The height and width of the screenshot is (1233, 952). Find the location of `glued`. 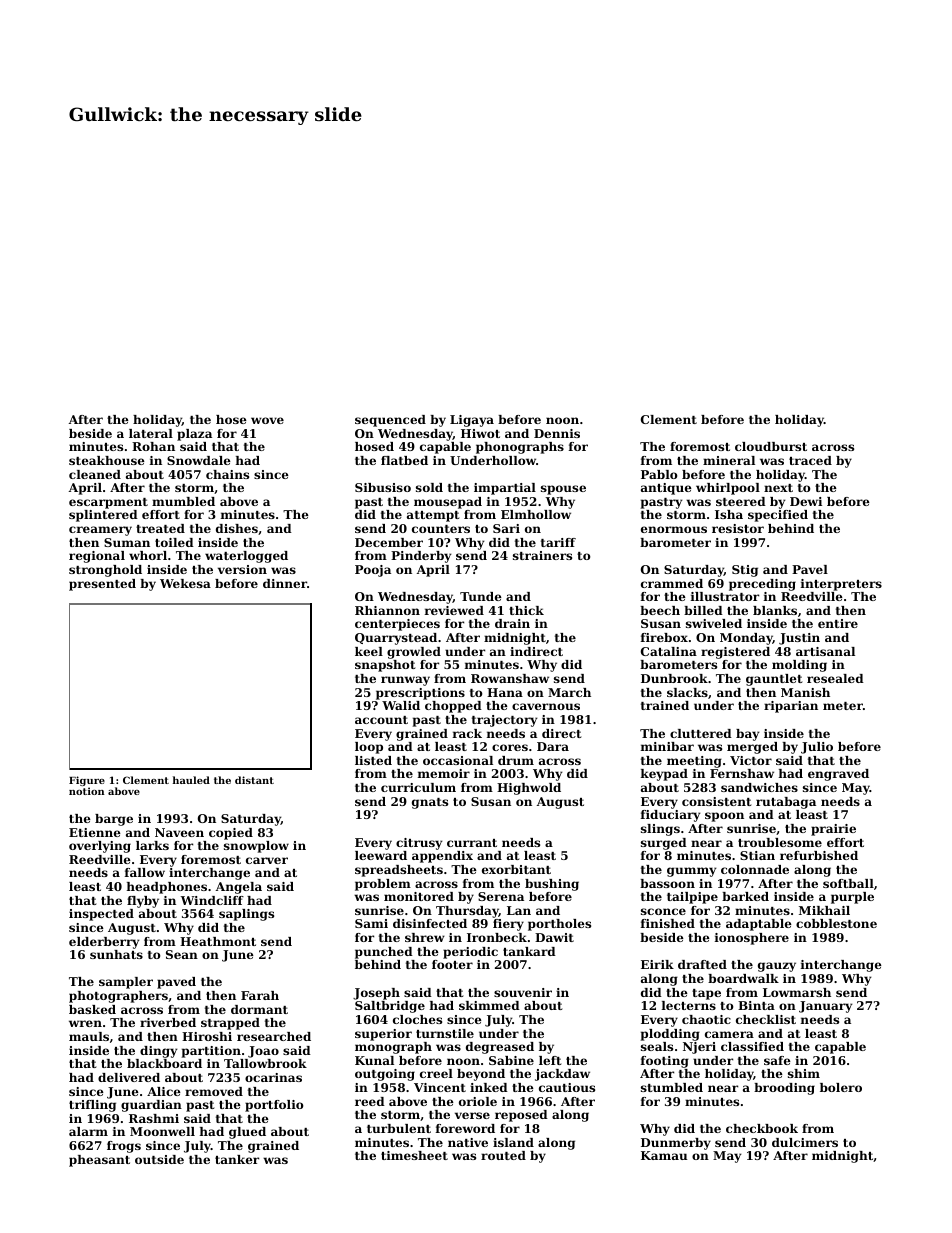

glued is located at coordinates (247, 1133).
